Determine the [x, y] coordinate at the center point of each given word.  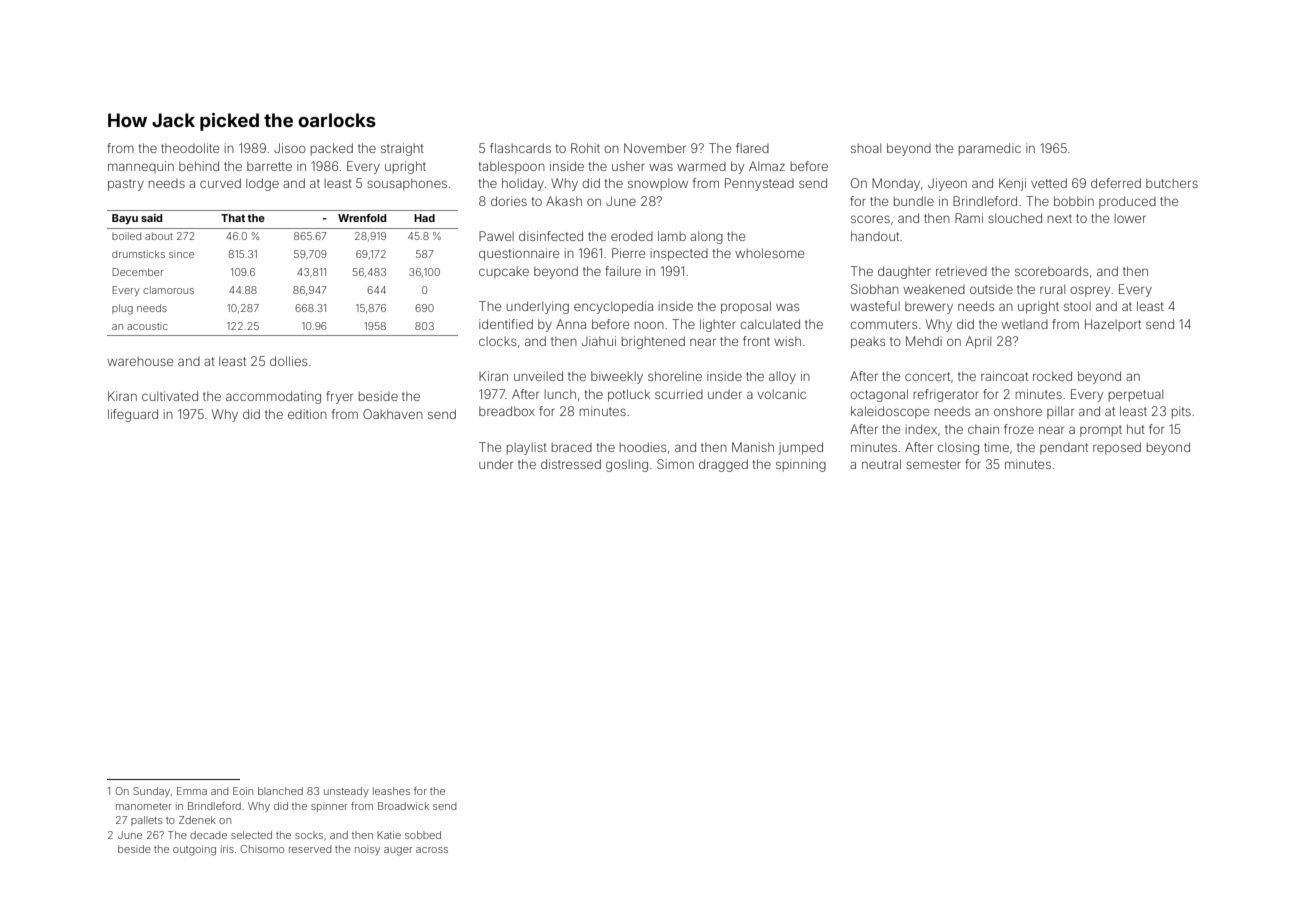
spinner [329, 807]
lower [1130, 218]
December [137, 272]
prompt [1101, 431]
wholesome [769, 253]
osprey [1090, 291]
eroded [632, 236]
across [432, 850]
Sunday [151, 792]
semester [933, 464]
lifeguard [133, 415]
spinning [801, 465]
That [233, 218]
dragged [723, 465]
